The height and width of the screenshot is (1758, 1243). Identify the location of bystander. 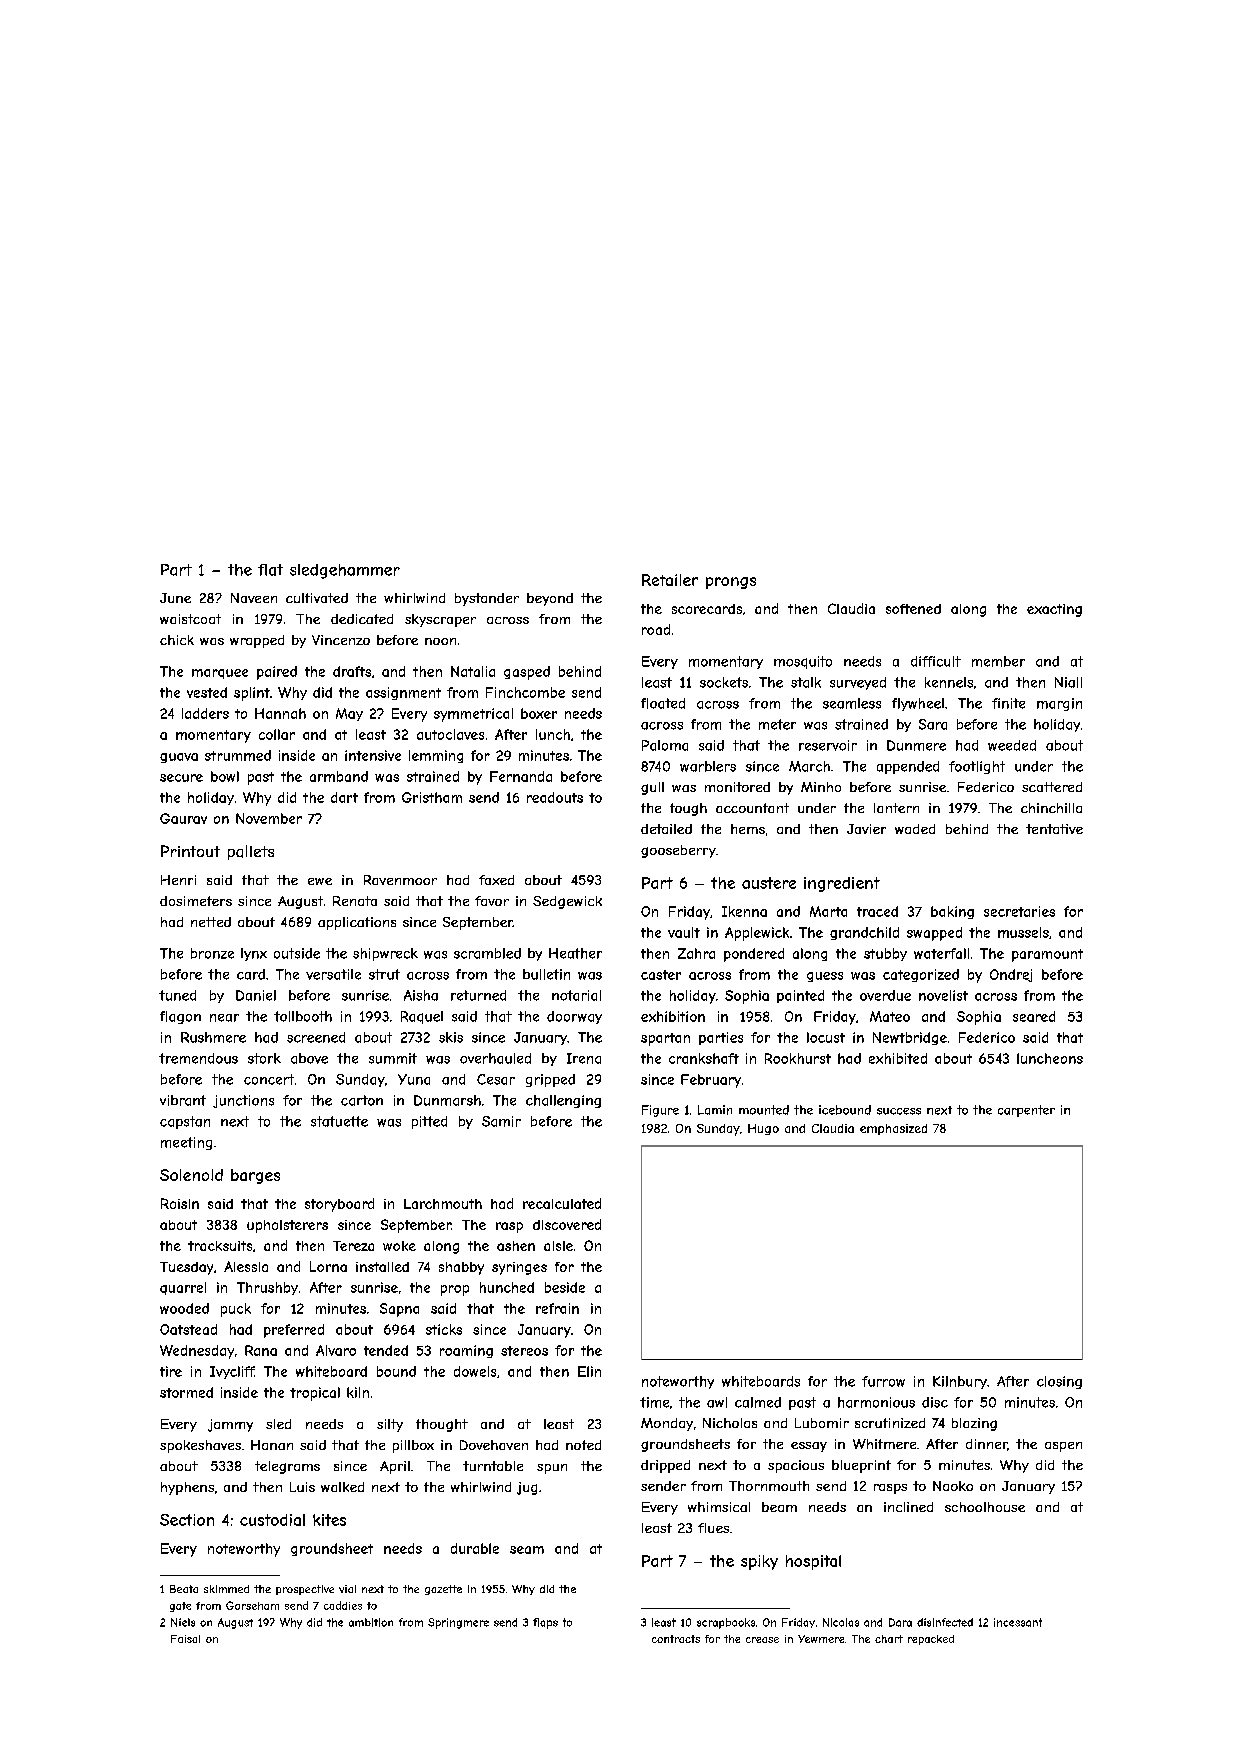
(487, 599).
